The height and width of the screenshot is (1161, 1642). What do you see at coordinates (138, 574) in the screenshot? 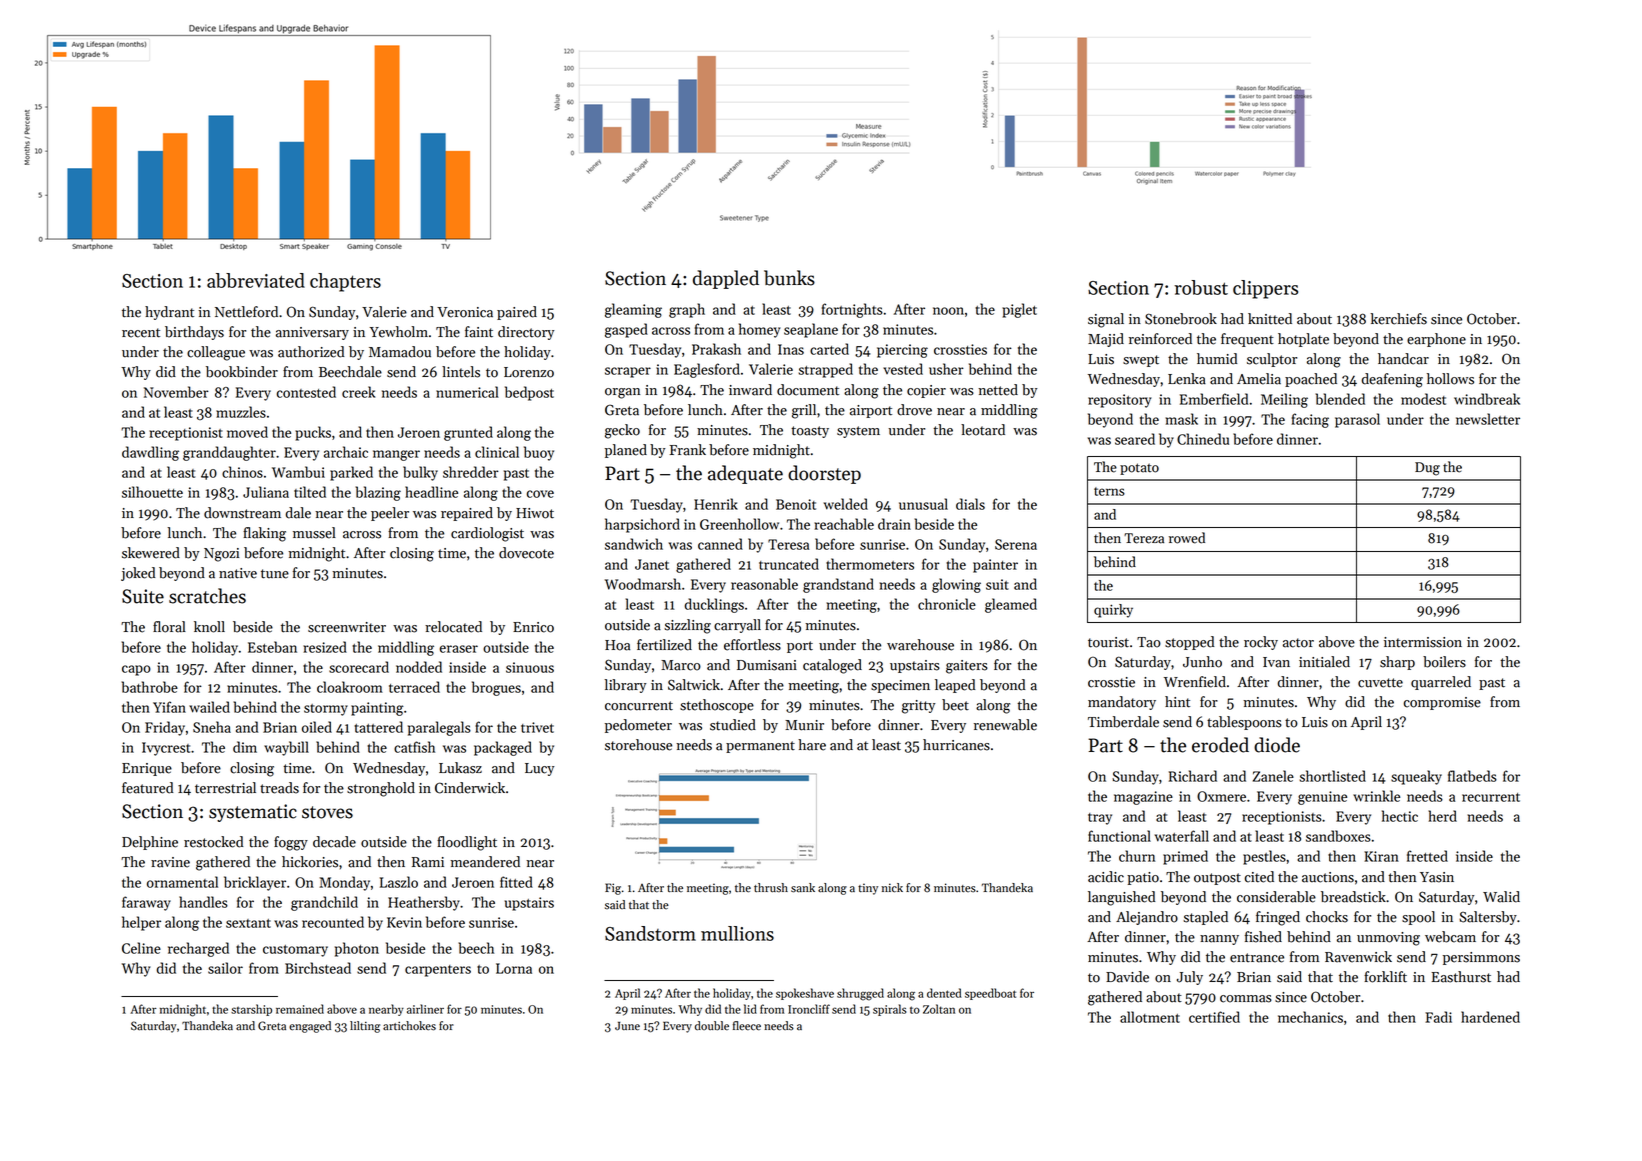
I see `joked` at bounding box center [138, 574].
